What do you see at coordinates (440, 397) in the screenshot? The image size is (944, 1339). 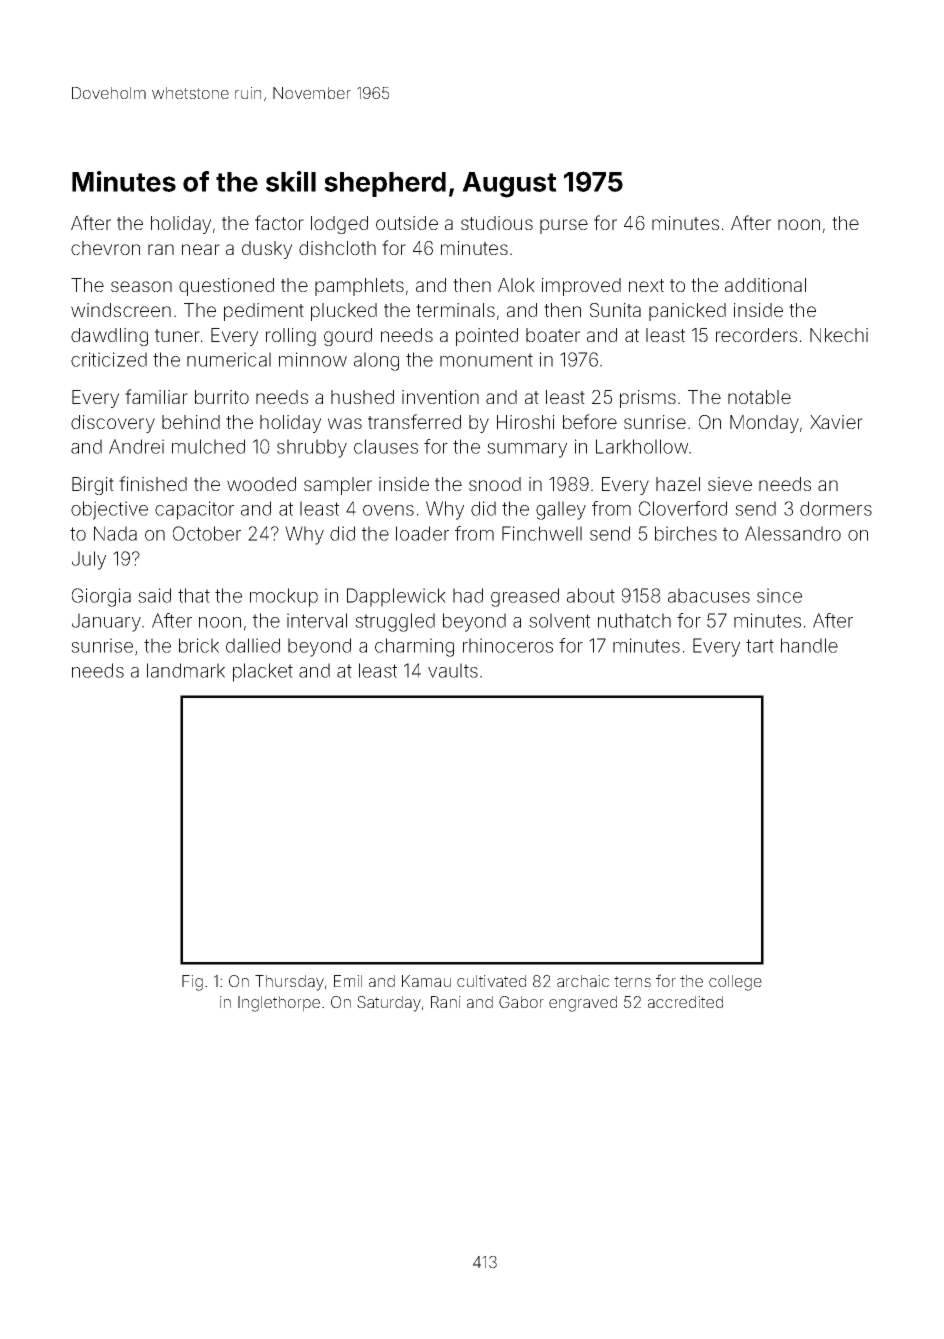 I see `invention` at bounding box center [440, 397].
